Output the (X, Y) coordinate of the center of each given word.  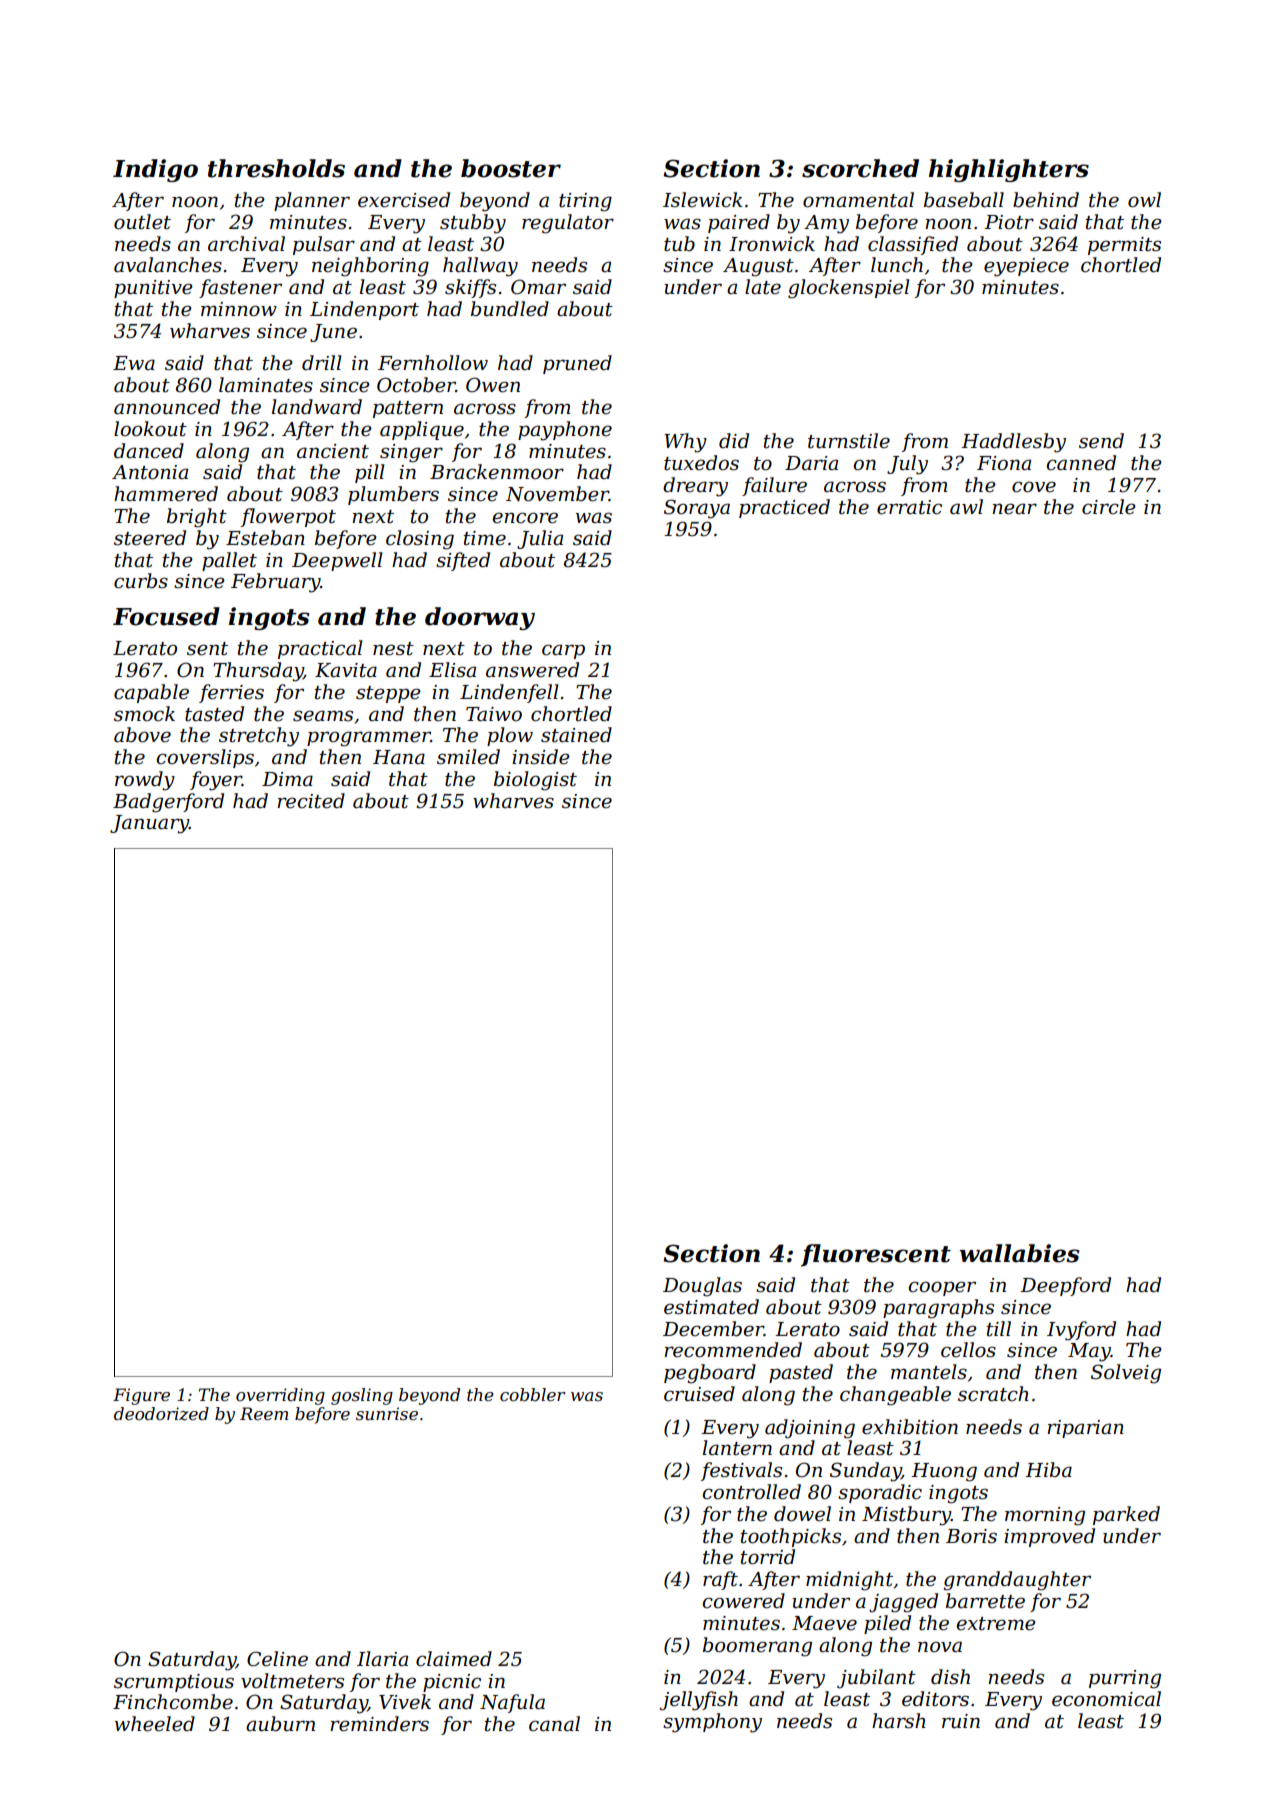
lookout (150, 429)
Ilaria (382, 1659)
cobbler (533, 1394)
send (1101, 441)
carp (563, 651)
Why (685, 443)
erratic (909, 507)
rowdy (145, 781)
